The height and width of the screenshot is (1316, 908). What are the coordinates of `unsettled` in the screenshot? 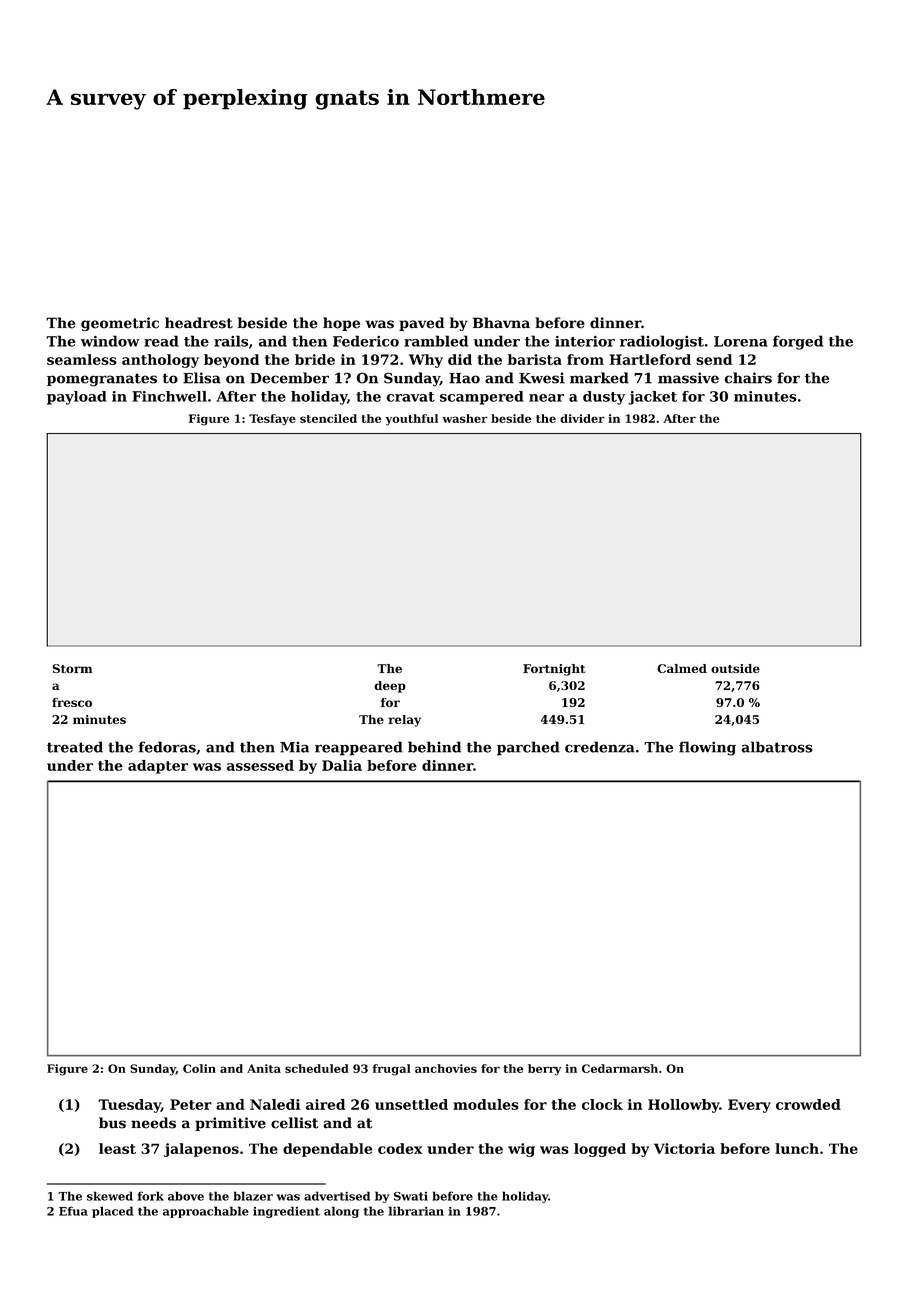 It's located at (411, 1104).
